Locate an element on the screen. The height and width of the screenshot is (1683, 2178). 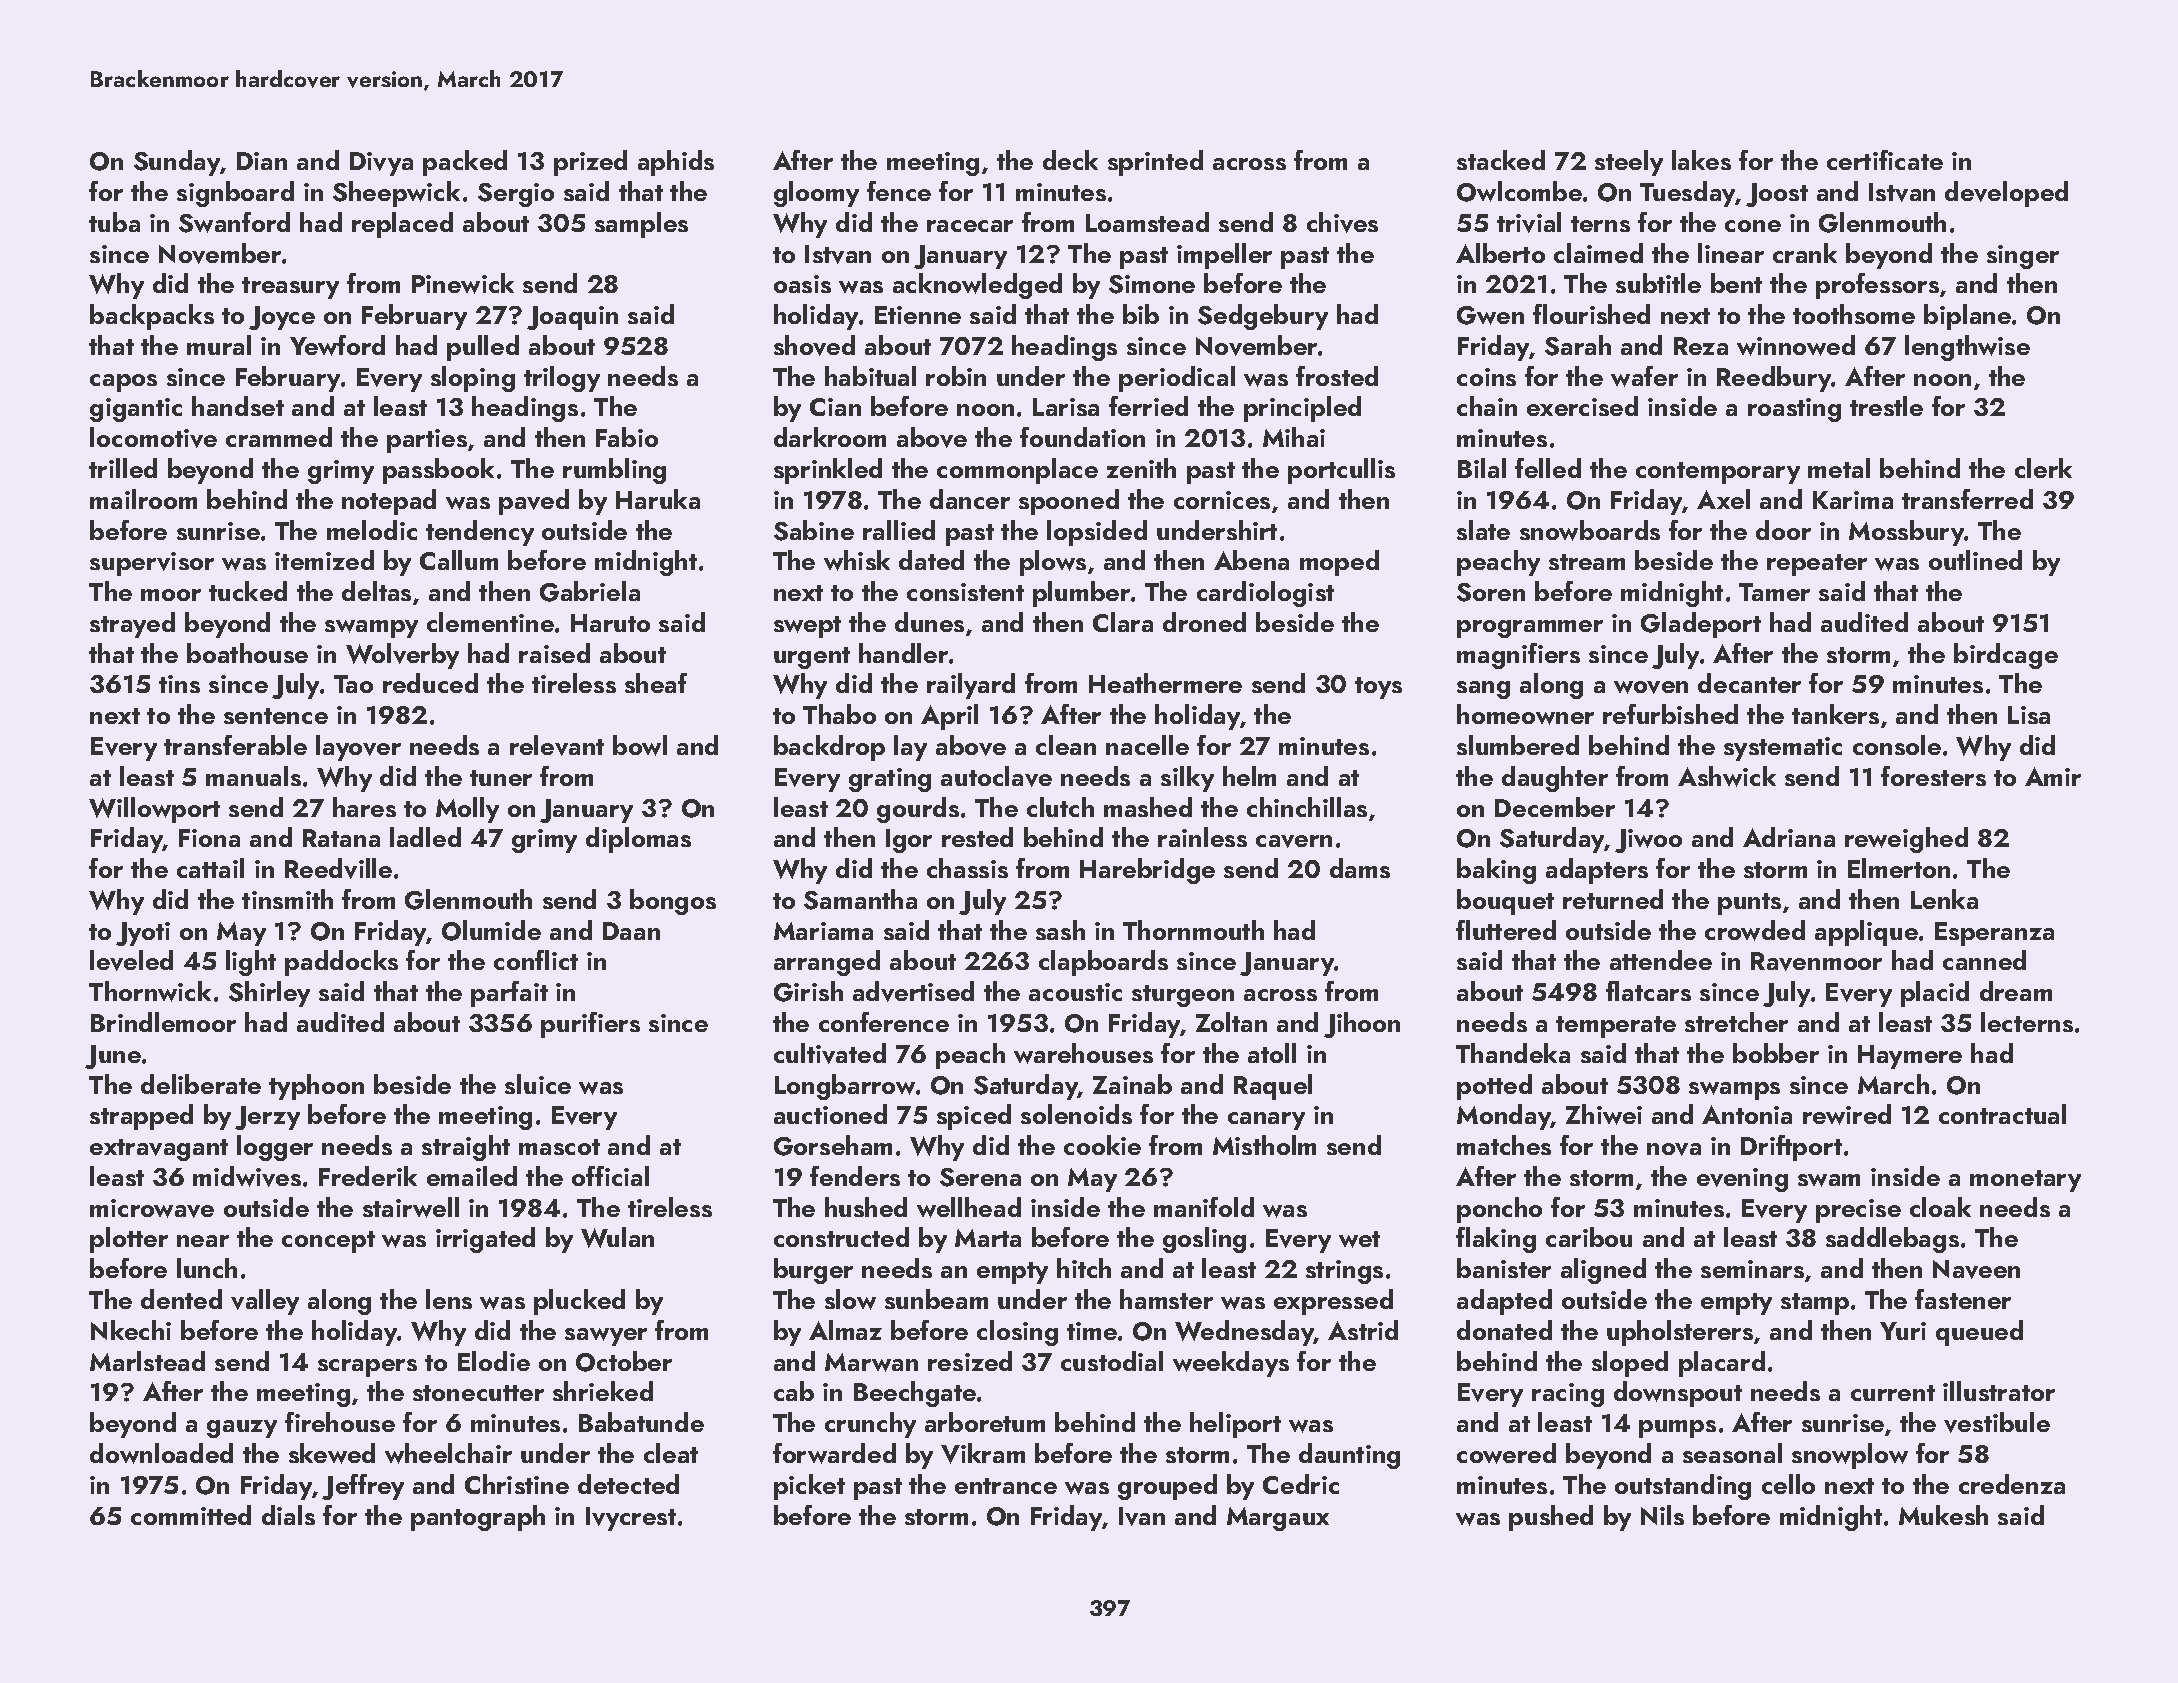
hares is located at coordinates (364, 807).
